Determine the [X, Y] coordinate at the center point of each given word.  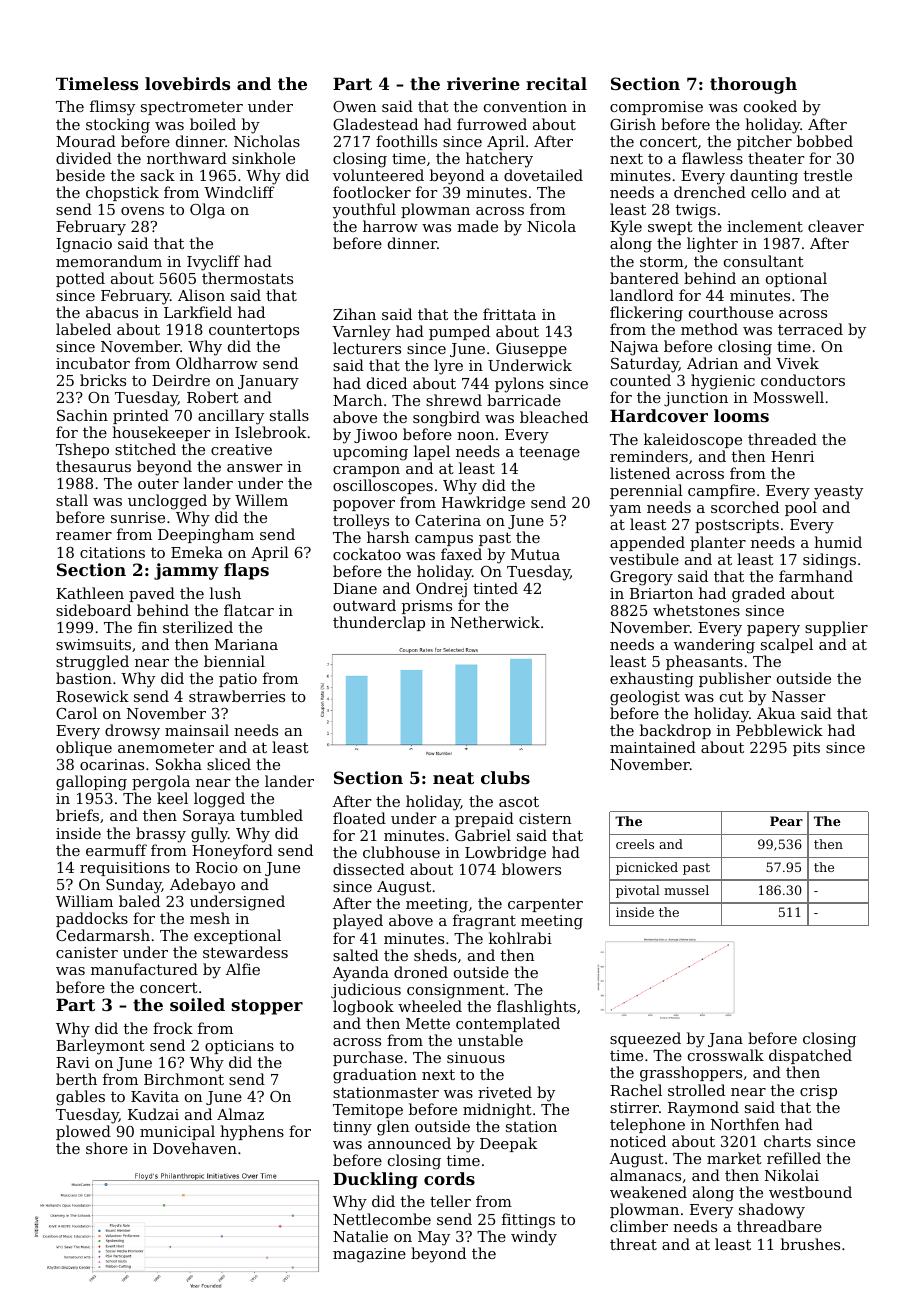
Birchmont [184, 1079]
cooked [770, 106]
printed [141, 416]
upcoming [370, 453]
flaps [246, 571]
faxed [461, 554]
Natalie [360, 1236]
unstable [490, 1040]
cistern [545, 818]
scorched [745, 507]
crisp [818, 1092]
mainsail [197, 730]
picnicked [647, 868]
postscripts [737, 526]
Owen [355, 106]
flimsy [112, 108]
